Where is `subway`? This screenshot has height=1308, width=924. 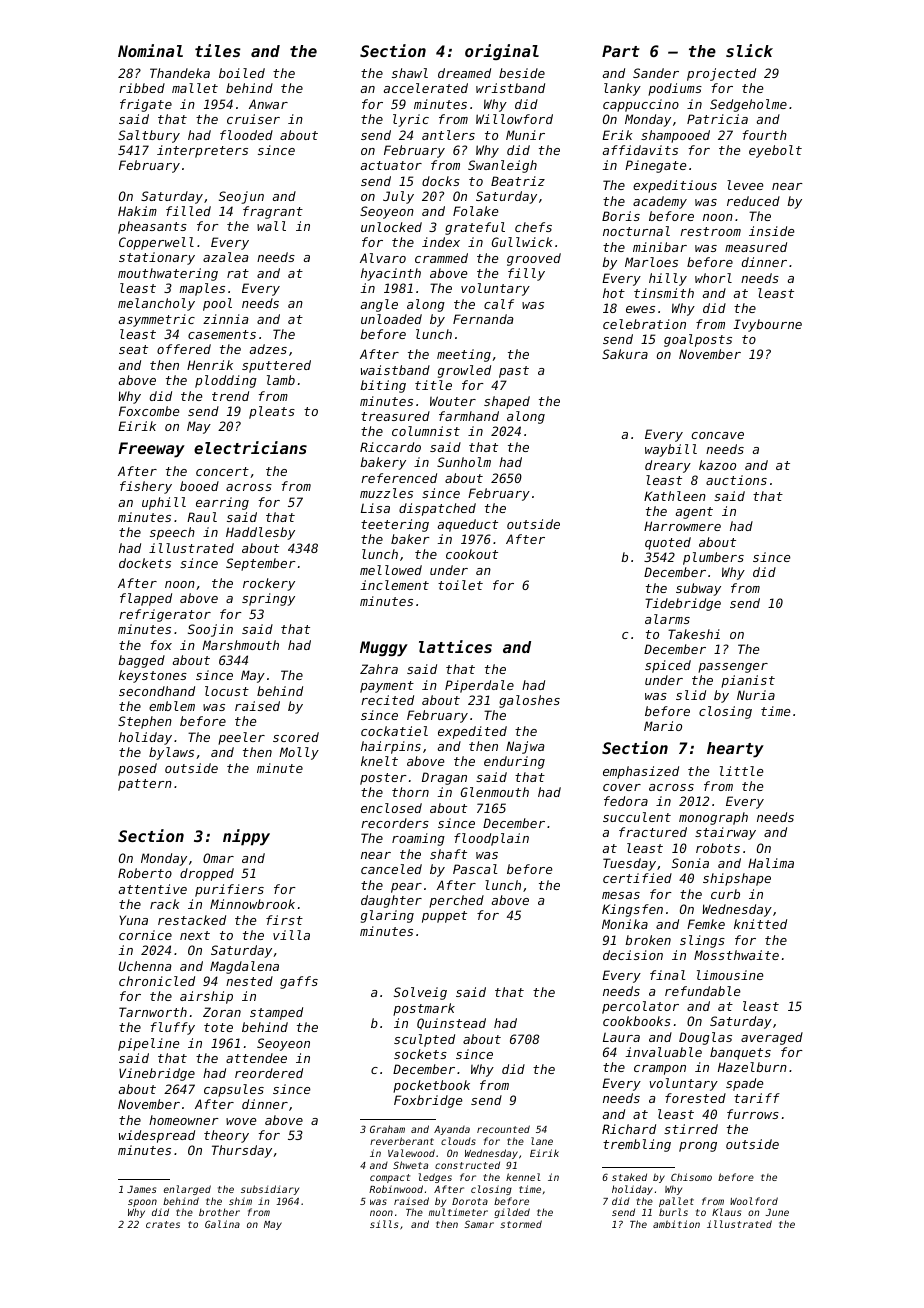 subway is located at coordinates (698, 589).
